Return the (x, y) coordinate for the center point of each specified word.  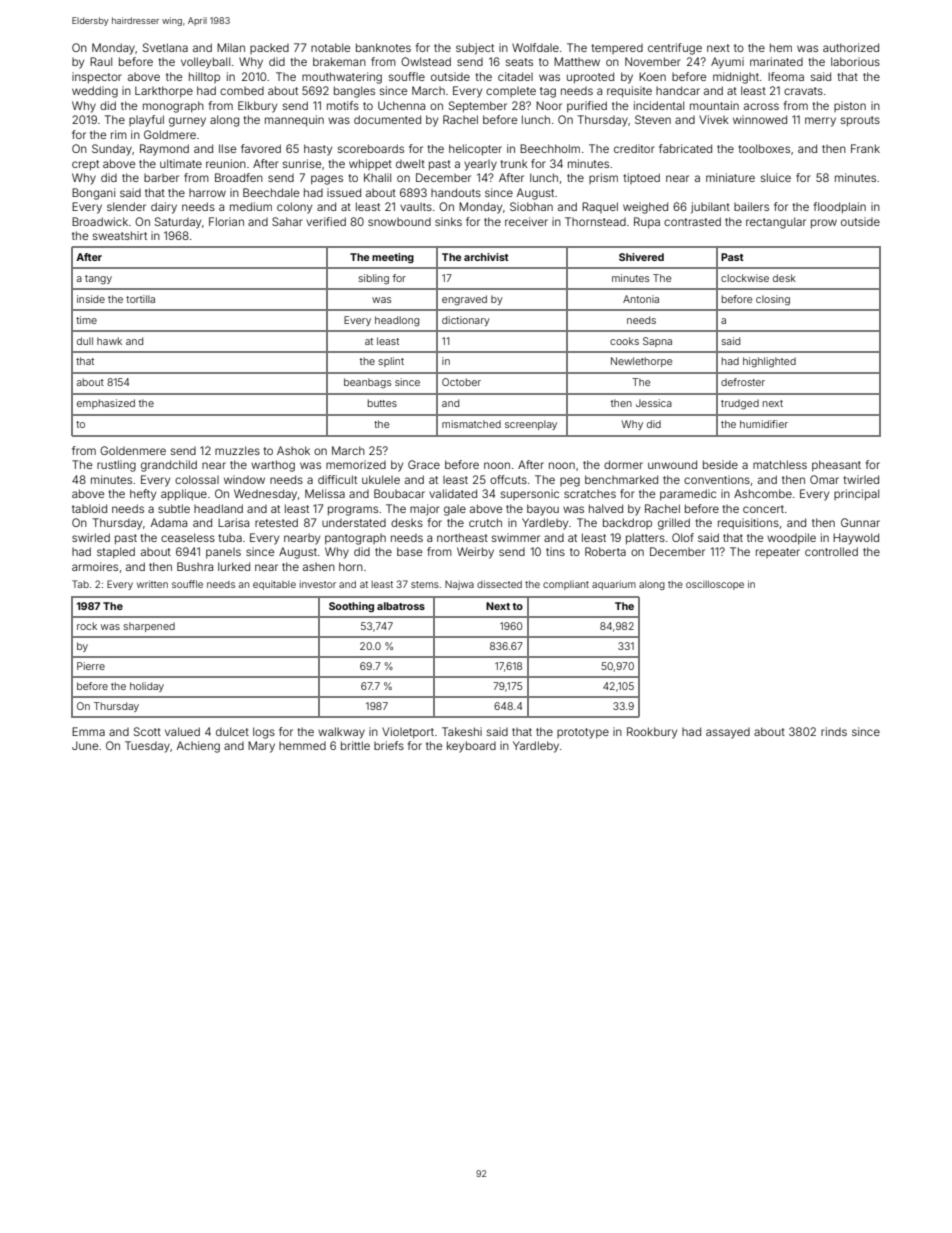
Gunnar (860, 522)
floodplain (840, 208)
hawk (109, 341)
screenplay (531, 425)
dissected (499, 584)
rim (119, 134)
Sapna (657, 342)
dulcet (232, 731)
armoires (95, 566)
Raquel (600, 207)
